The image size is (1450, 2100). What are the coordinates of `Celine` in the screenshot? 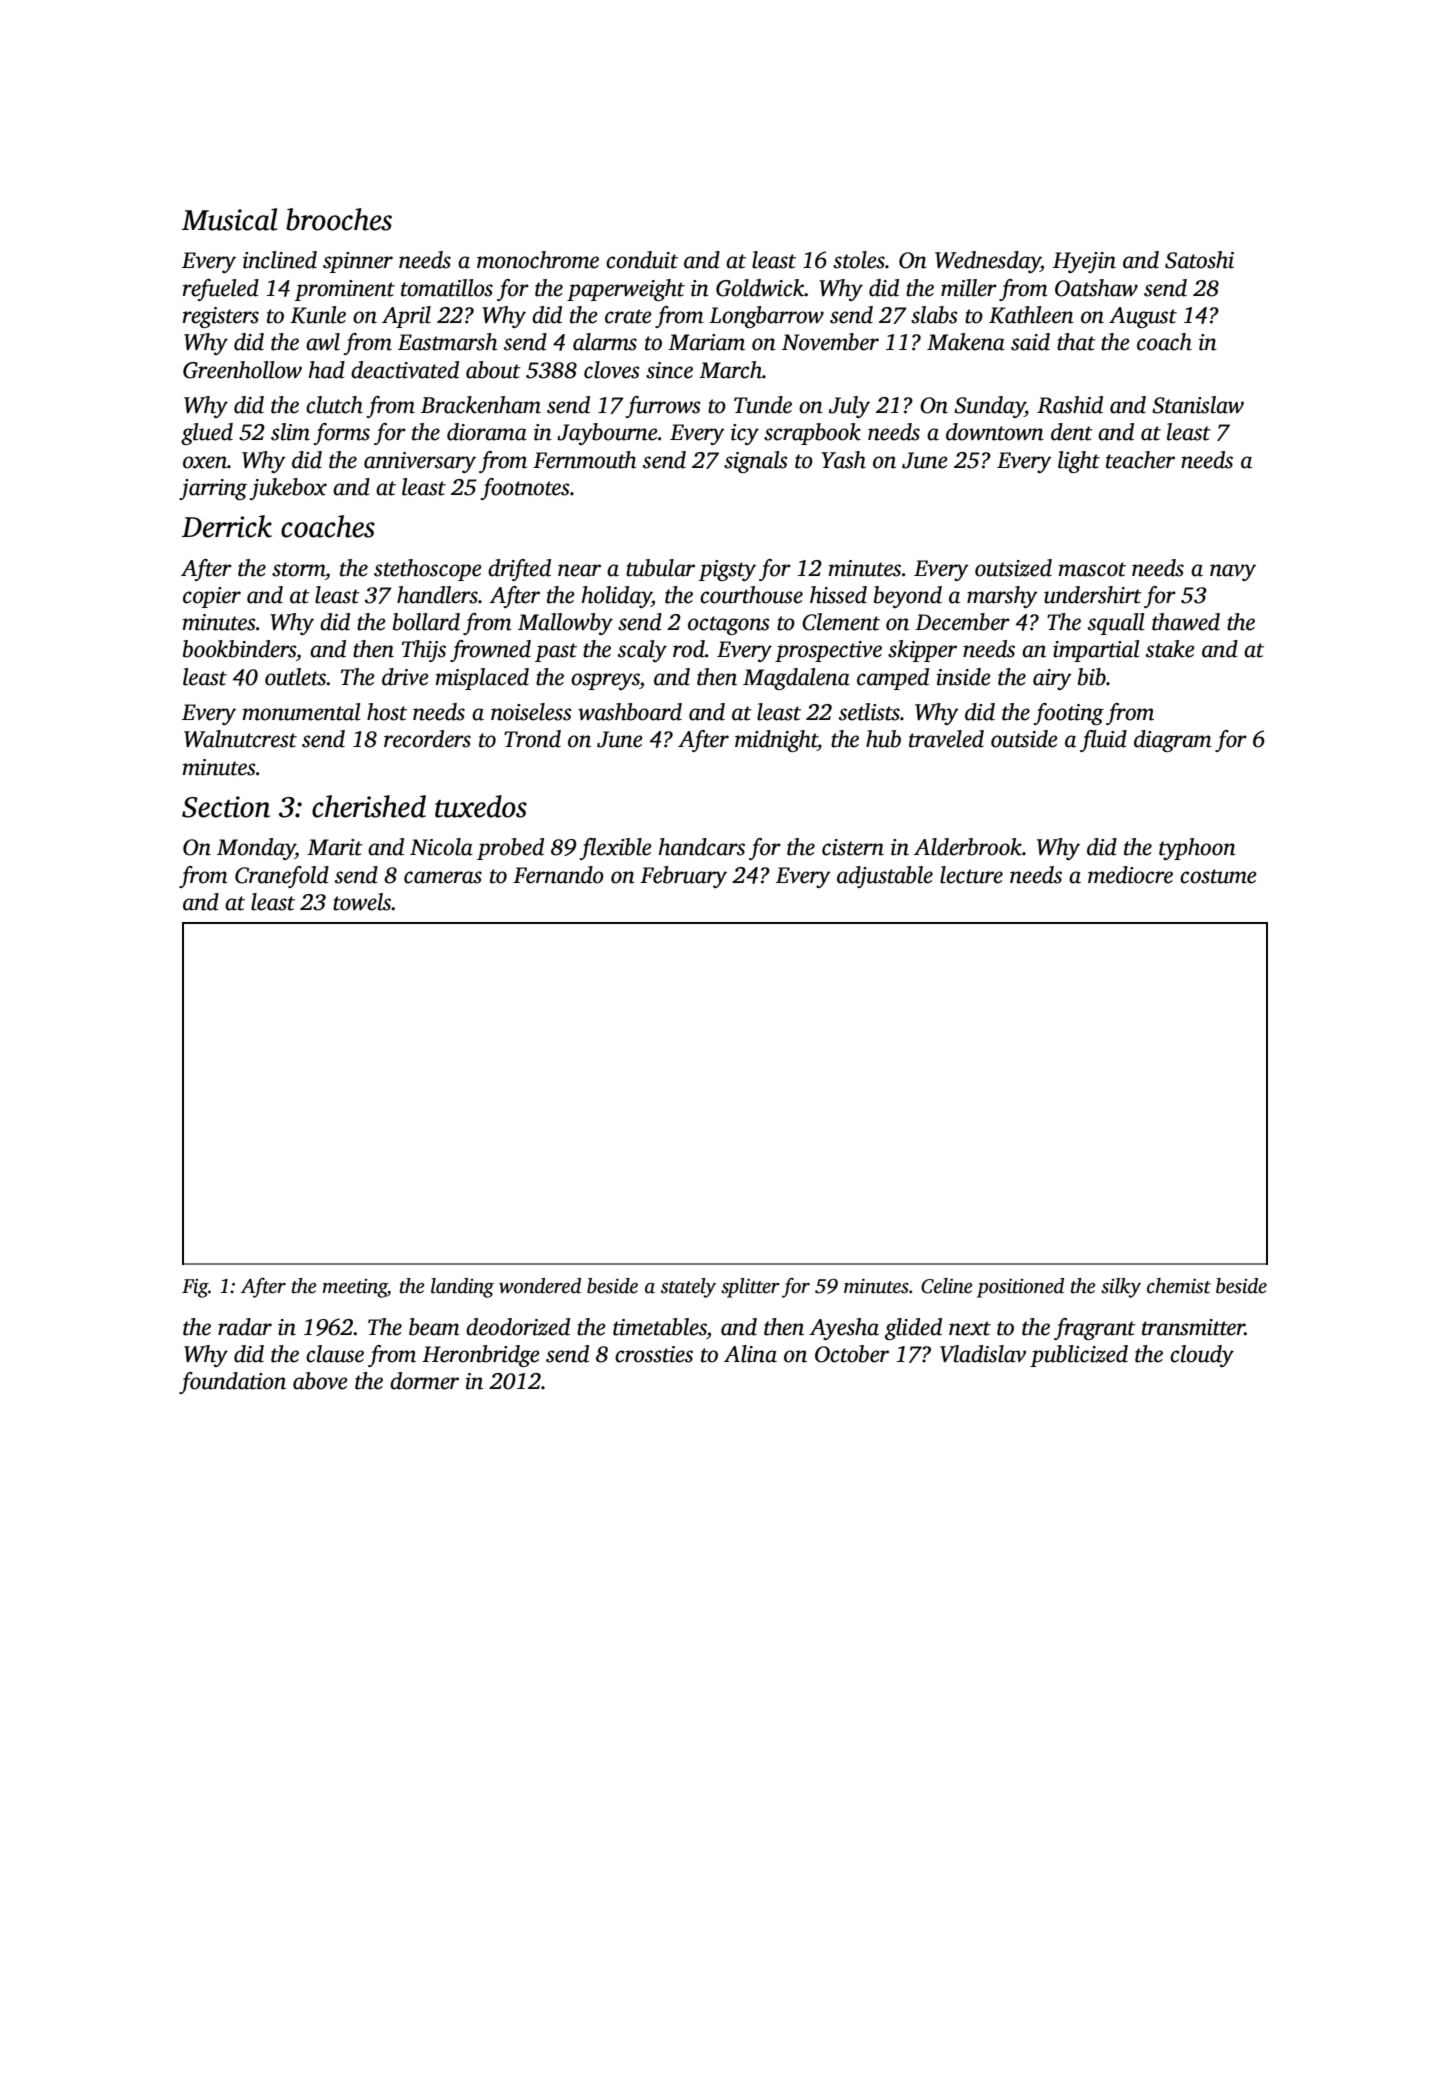 It's located at (946, 1286).
